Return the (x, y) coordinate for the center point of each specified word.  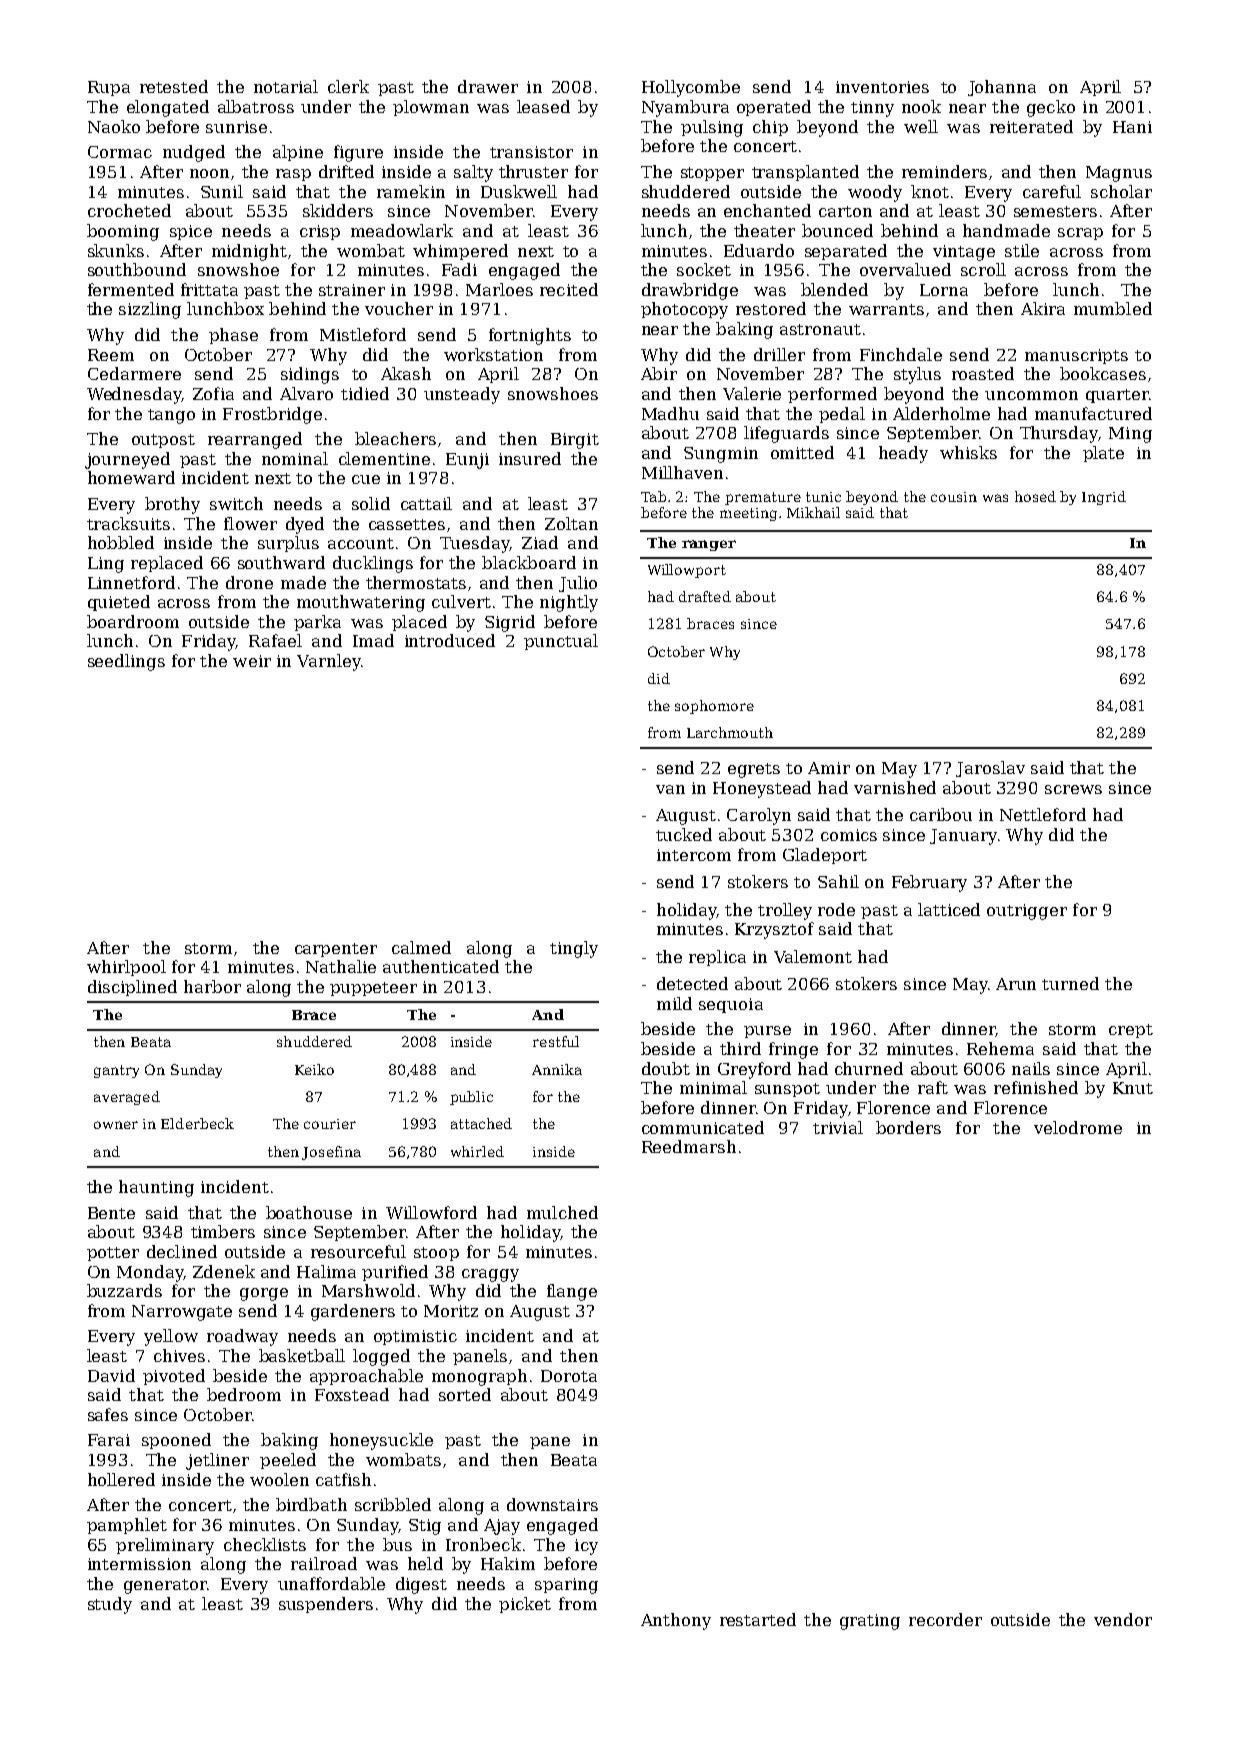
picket (525, 1605)
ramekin (411, 191)
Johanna (1002, 88)
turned (1070, 983)
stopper (712, 174)
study (110, 1605)
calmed (421, 947)
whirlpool (126, 968)
